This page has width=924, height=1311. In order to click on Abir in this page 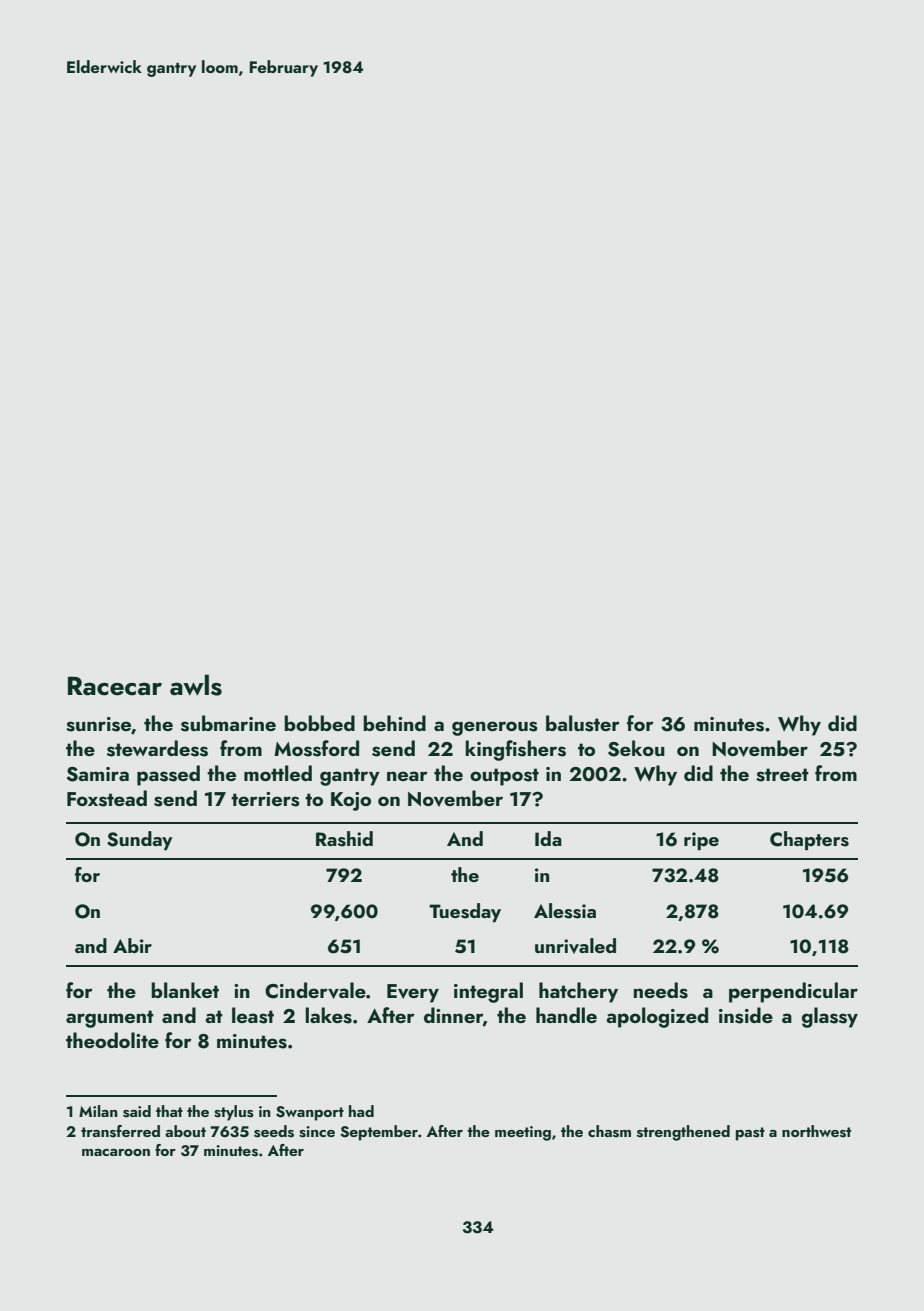, I will do `click(132, 945)`.
